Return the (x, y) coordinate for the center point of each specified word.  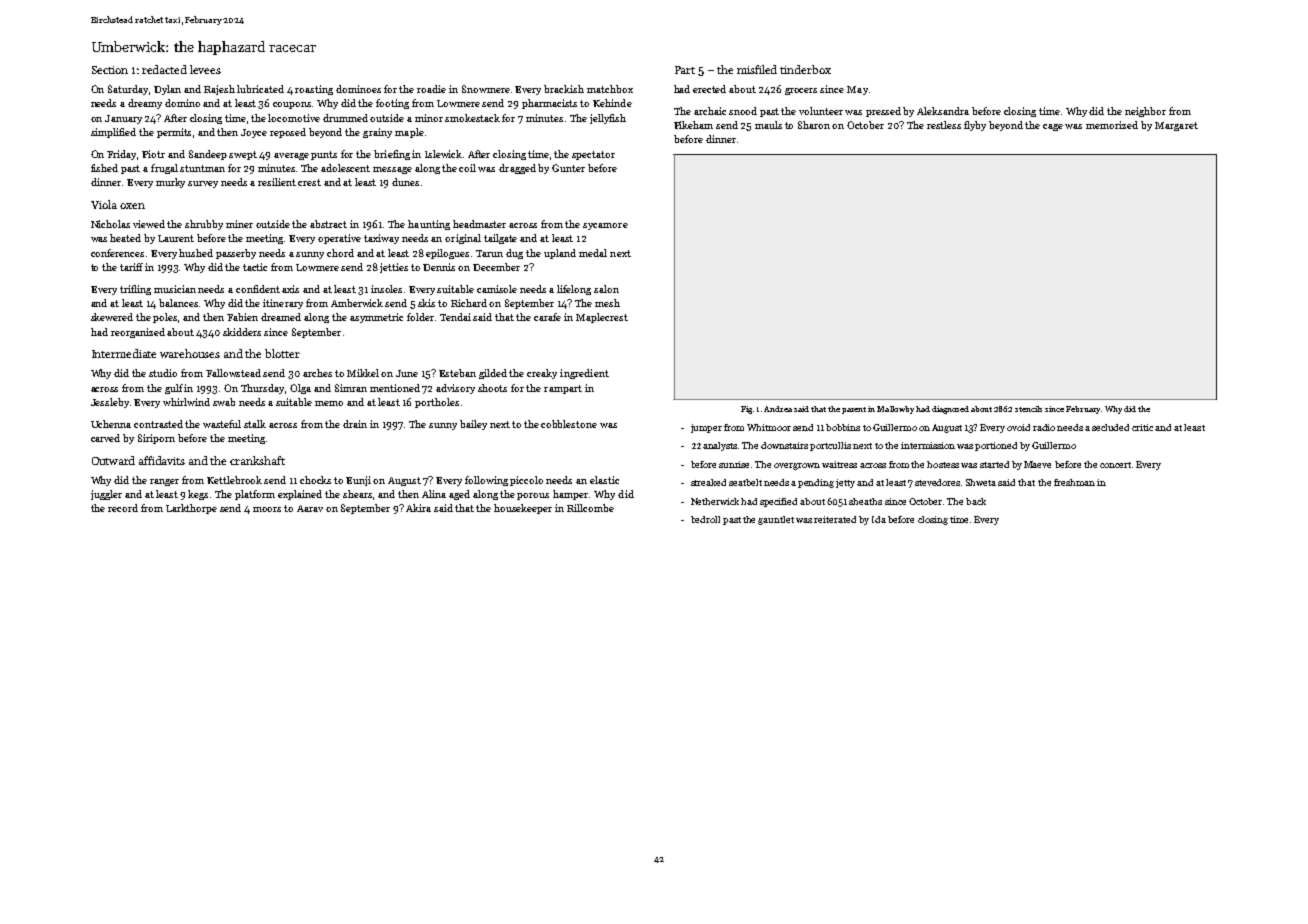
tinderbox (805, 69)
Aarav (310, 508)
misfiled (757, 69)
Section (110, 70)
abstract (328, 224)
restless (944, 125)
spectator (593, 155)
